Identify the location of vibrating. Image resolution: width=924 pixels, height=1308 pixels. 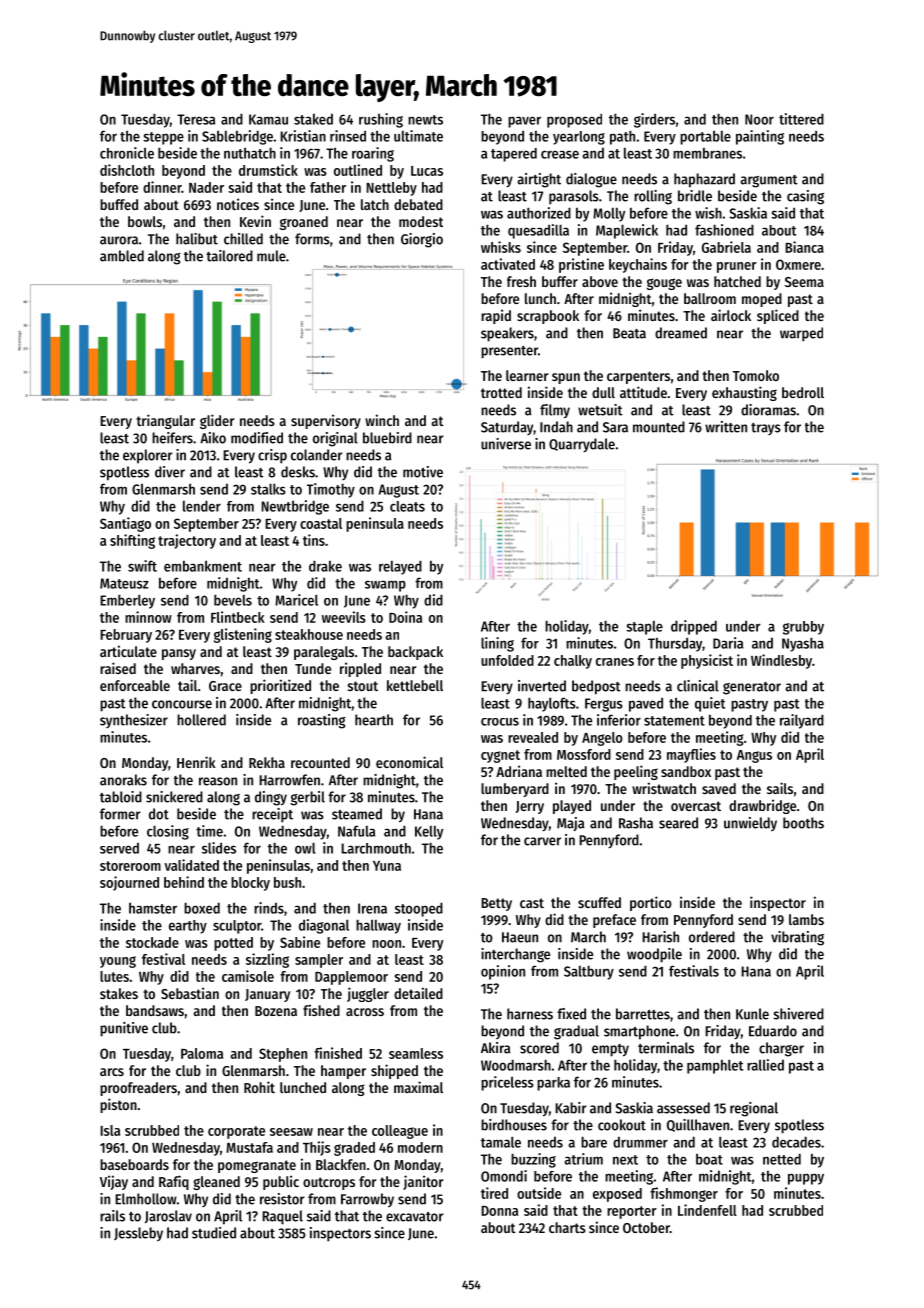
(797, 938).
